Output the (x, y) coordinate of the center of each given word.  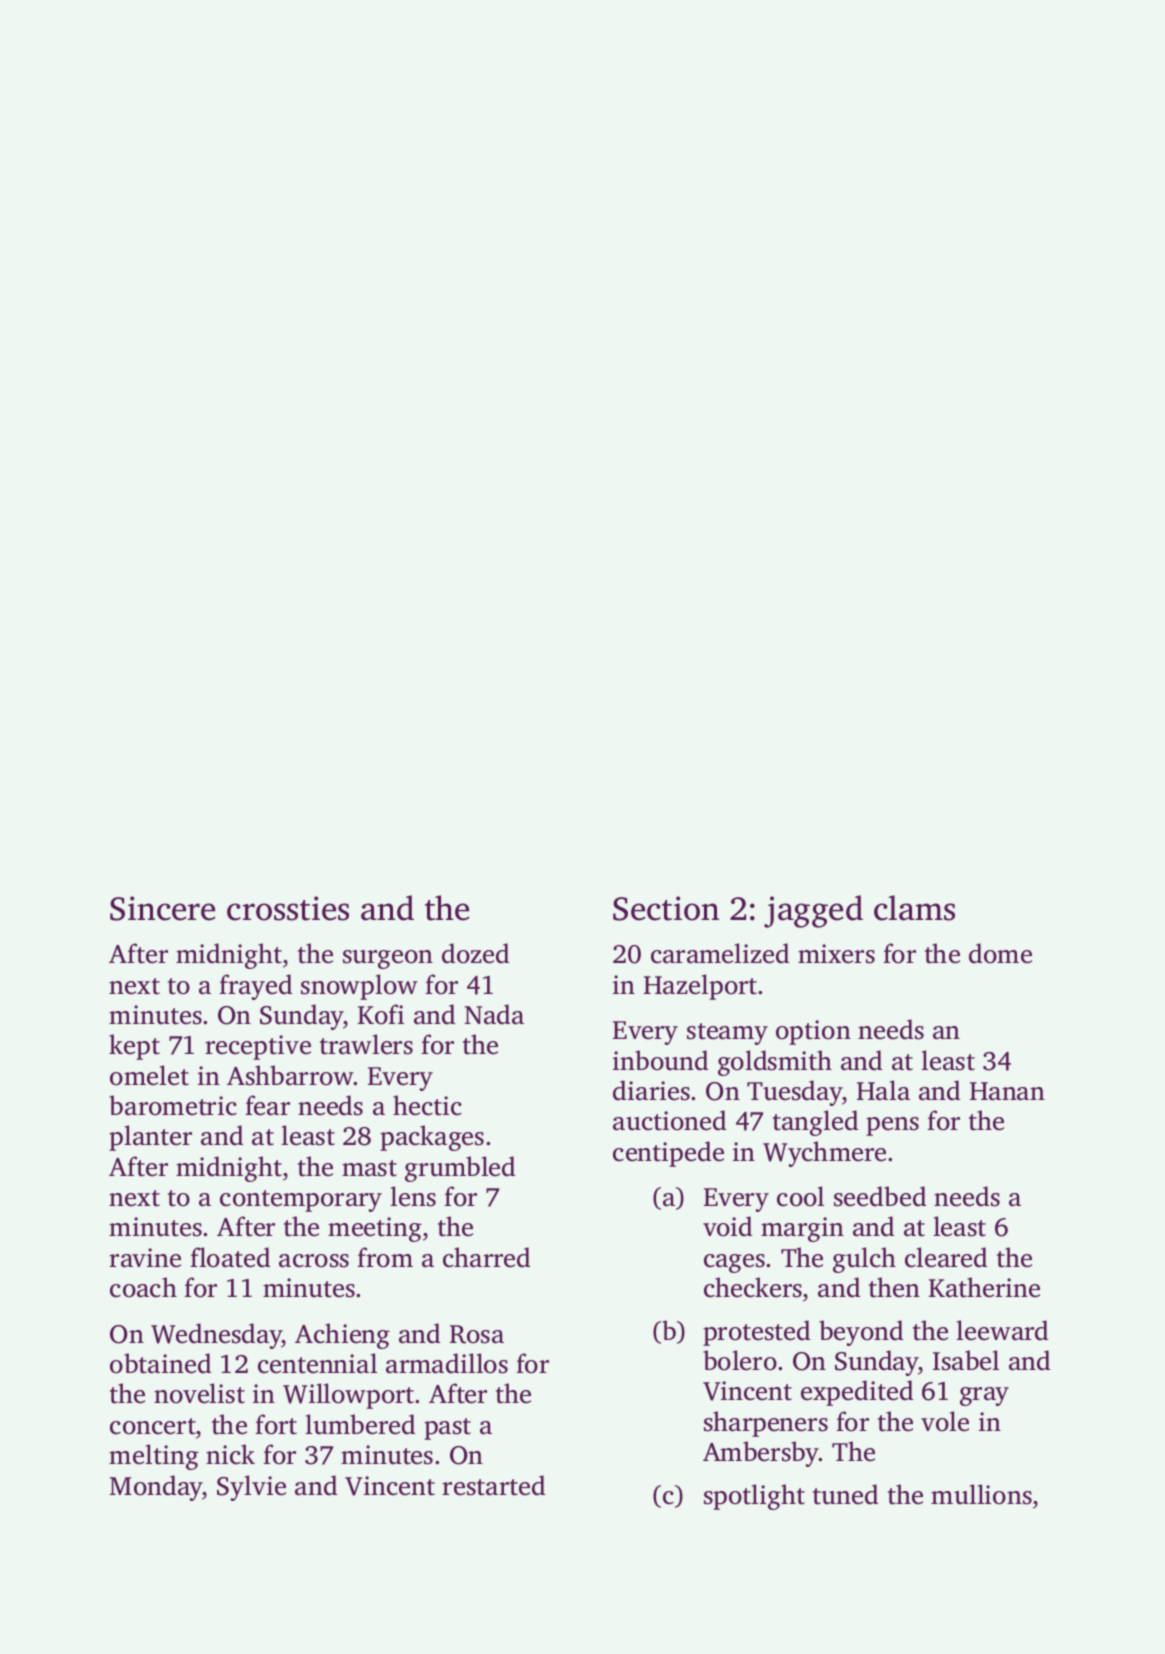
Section (666, 908)
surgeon (388, 959)
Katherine (984, 1287)
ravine (145, 1258)
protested (756, 1333)
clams (914, 908)
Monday (156, 1488)
